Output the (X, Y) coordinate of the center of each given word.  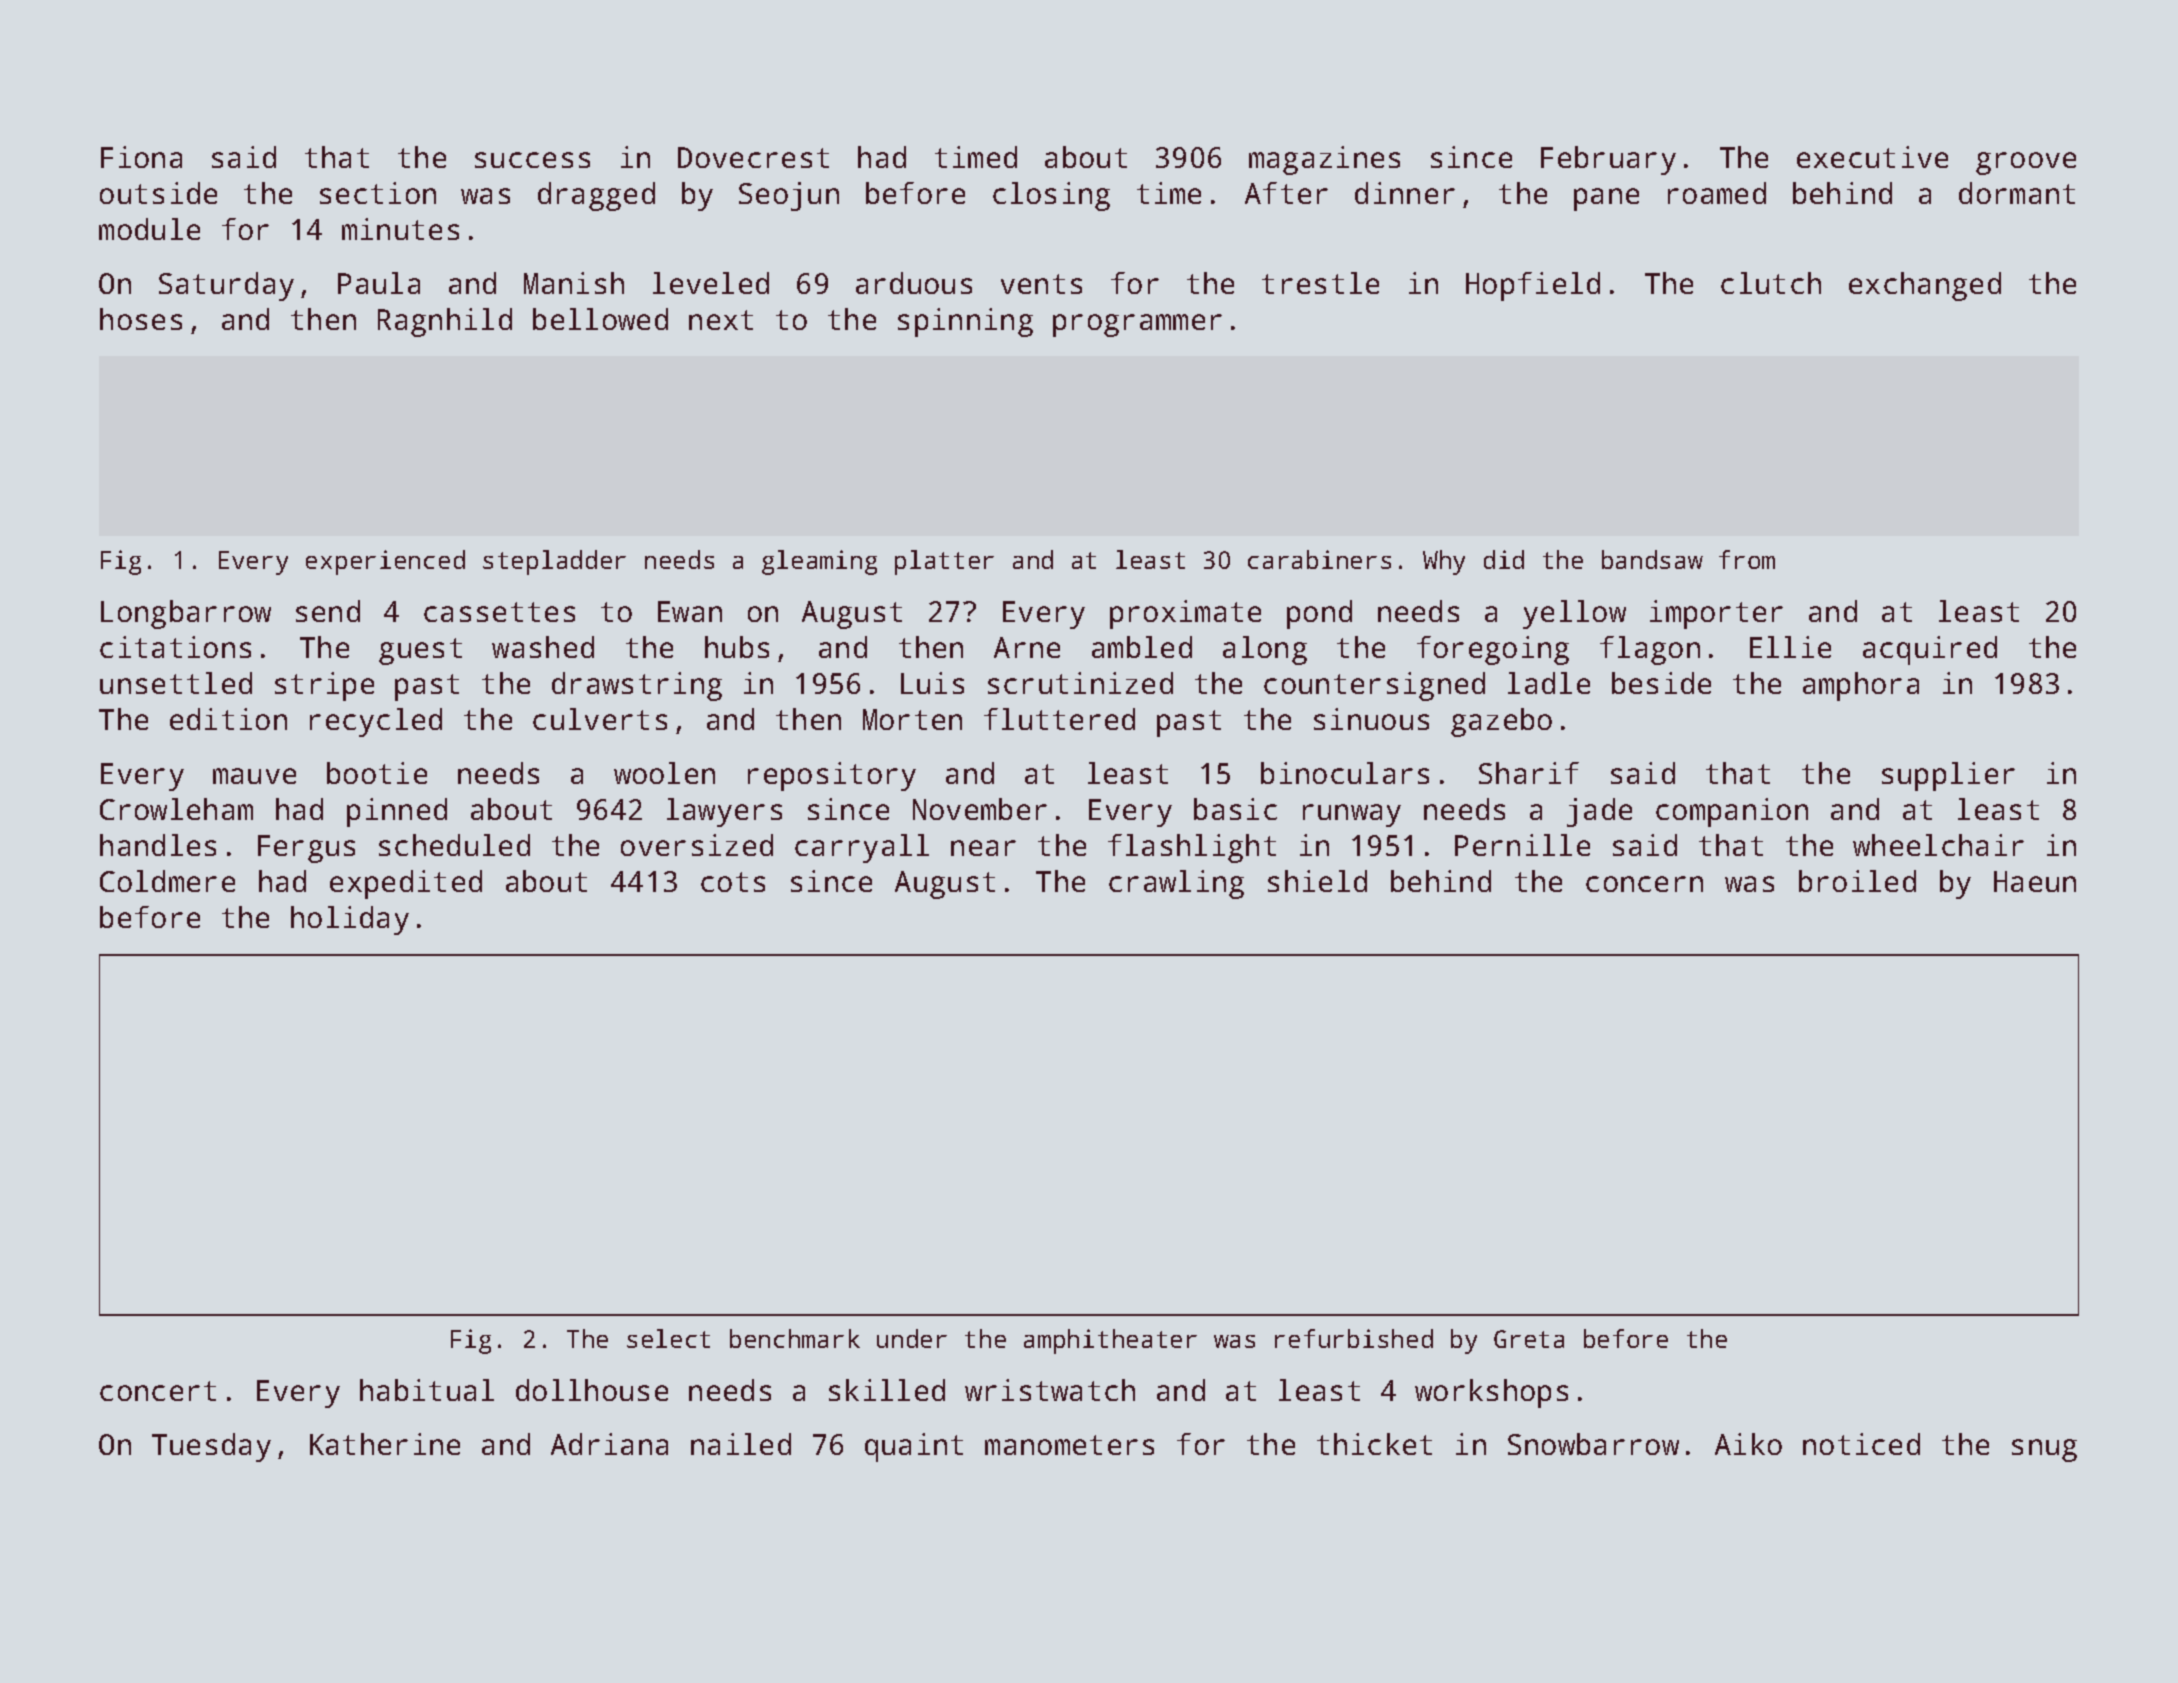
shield (1317, 881)
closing (1051, 196)
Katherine (385, 1444)
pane (1606, 199)
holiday (350, 920)
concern (1644, 884)
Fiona (141, 157)
